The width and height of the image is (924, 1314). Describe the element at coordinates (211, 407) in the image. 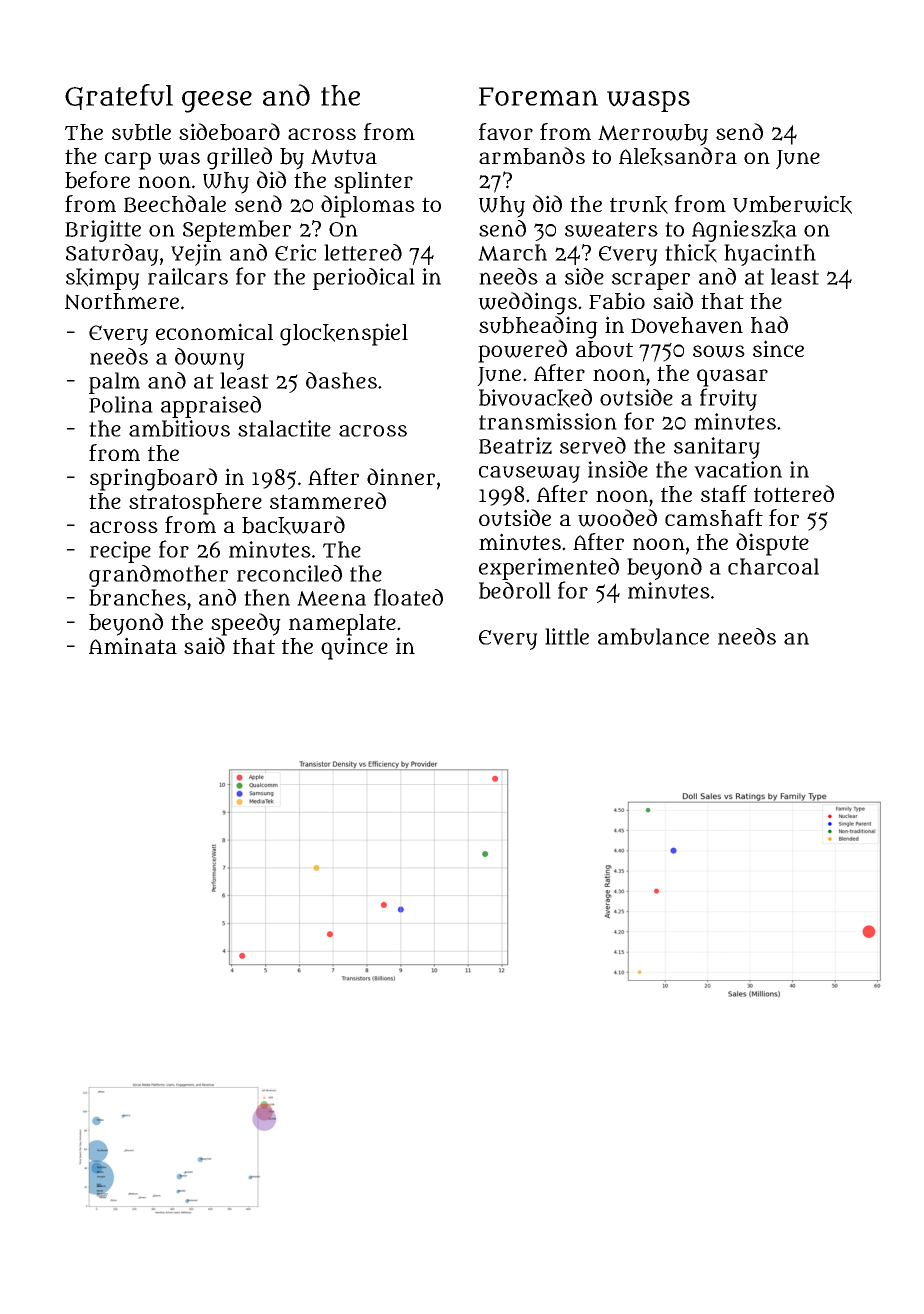

I see `appraised` at that location.
